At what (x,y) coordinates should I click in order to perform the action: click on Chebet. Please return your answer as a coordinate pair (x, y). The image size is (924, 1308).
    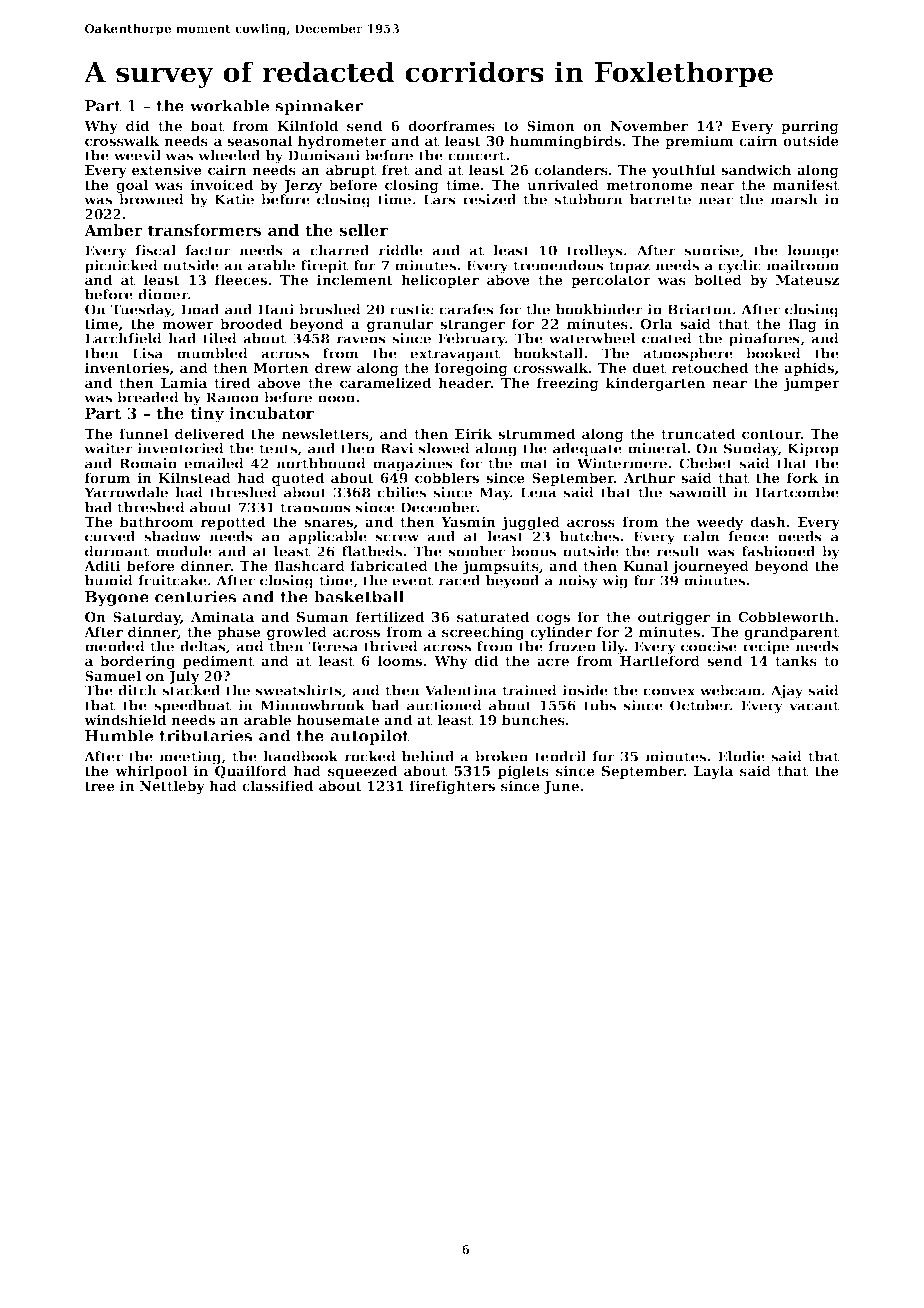
    Looking at the image, I should click on (706, 463).
